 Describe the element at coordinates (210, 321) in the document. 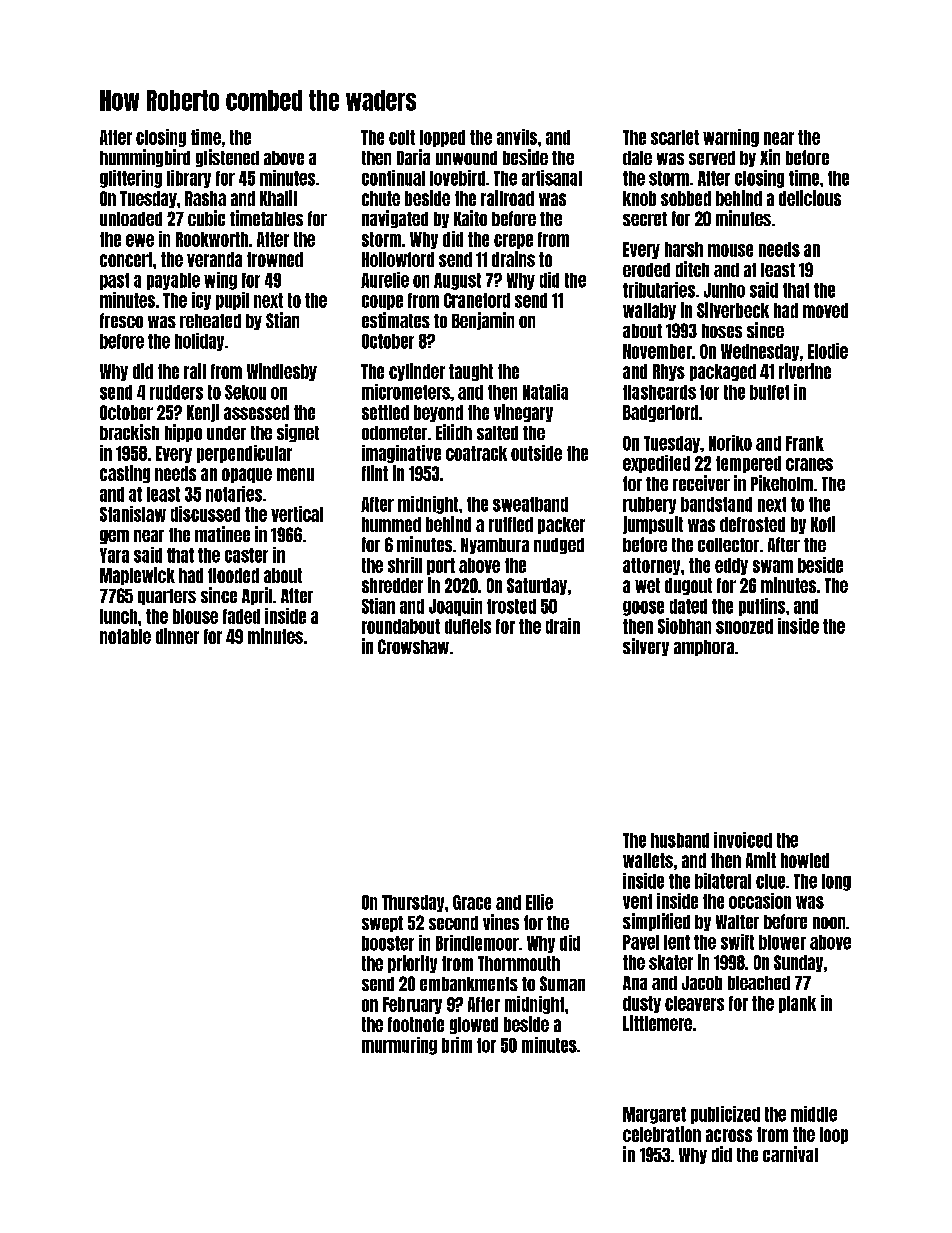

I see `reheated` at that location.
